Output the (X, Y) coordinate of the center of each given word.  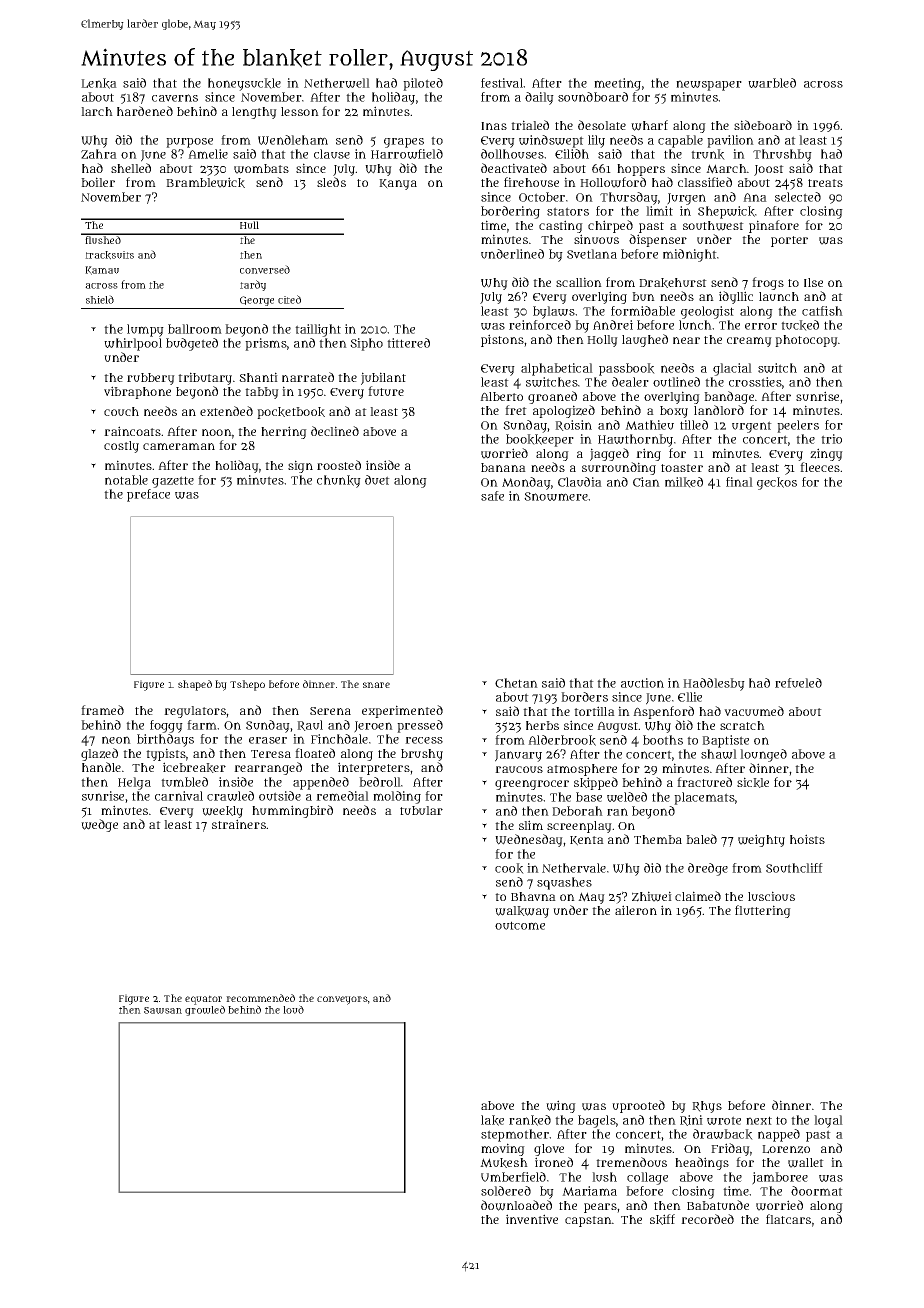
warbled (772, 83)
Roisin (573, 425)
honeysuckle (244, 84)
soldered (506, 1191)
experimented (402, 711)
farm (202, 725)
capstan (588, 1221)
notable (126, 480)
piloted (423, 84)
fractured (704, 782)
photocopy (806, 341)
